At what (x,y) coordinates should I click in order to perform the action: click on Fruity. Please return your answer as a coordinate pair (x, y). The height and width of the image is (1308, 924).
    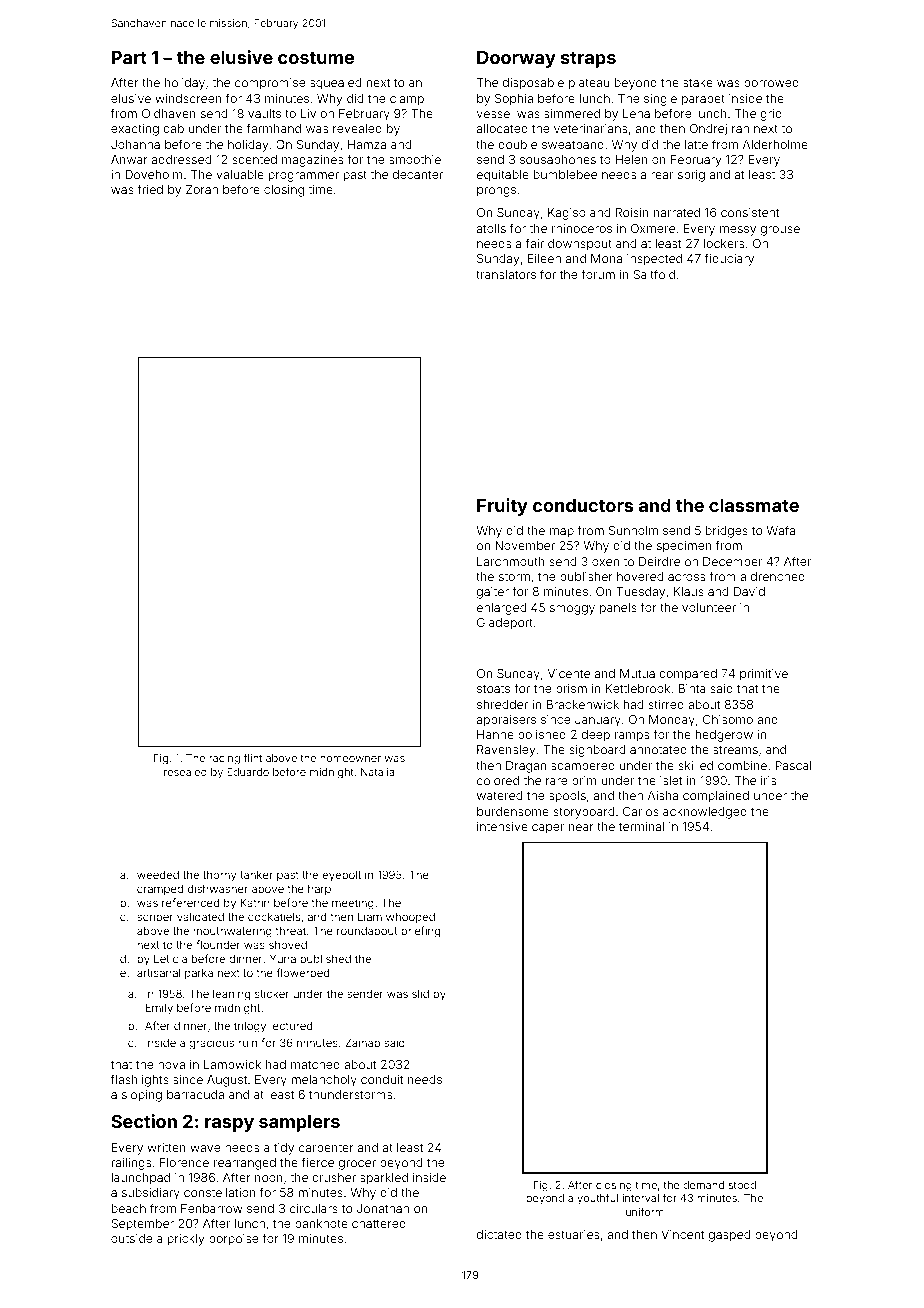
    Looking at the image, I should click on (502, 507).
